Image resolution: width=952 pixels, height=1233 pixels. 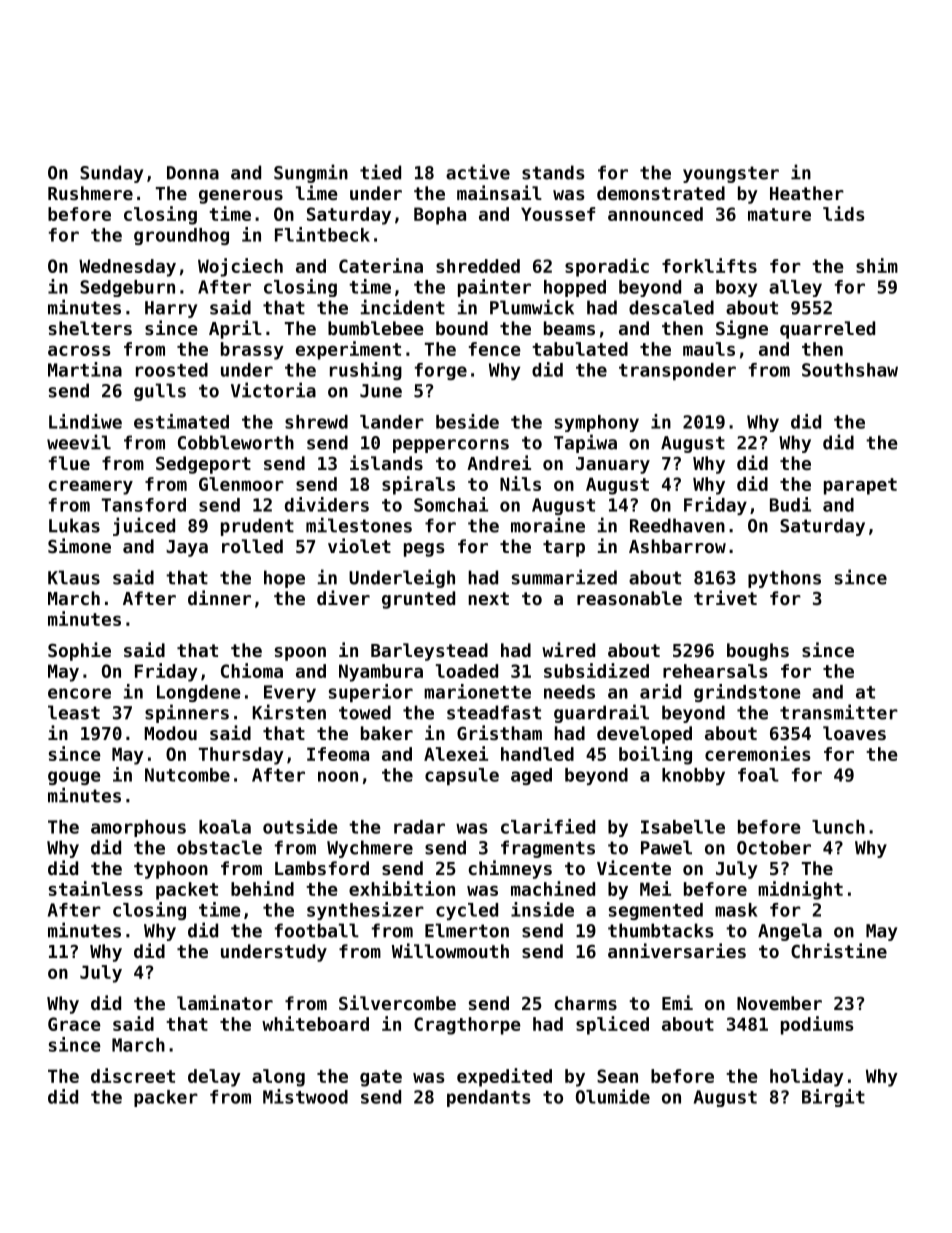 What do you see at coordinates (74, 1024) in the document?
I see `Grace` at bounding box center [74, 1024].
